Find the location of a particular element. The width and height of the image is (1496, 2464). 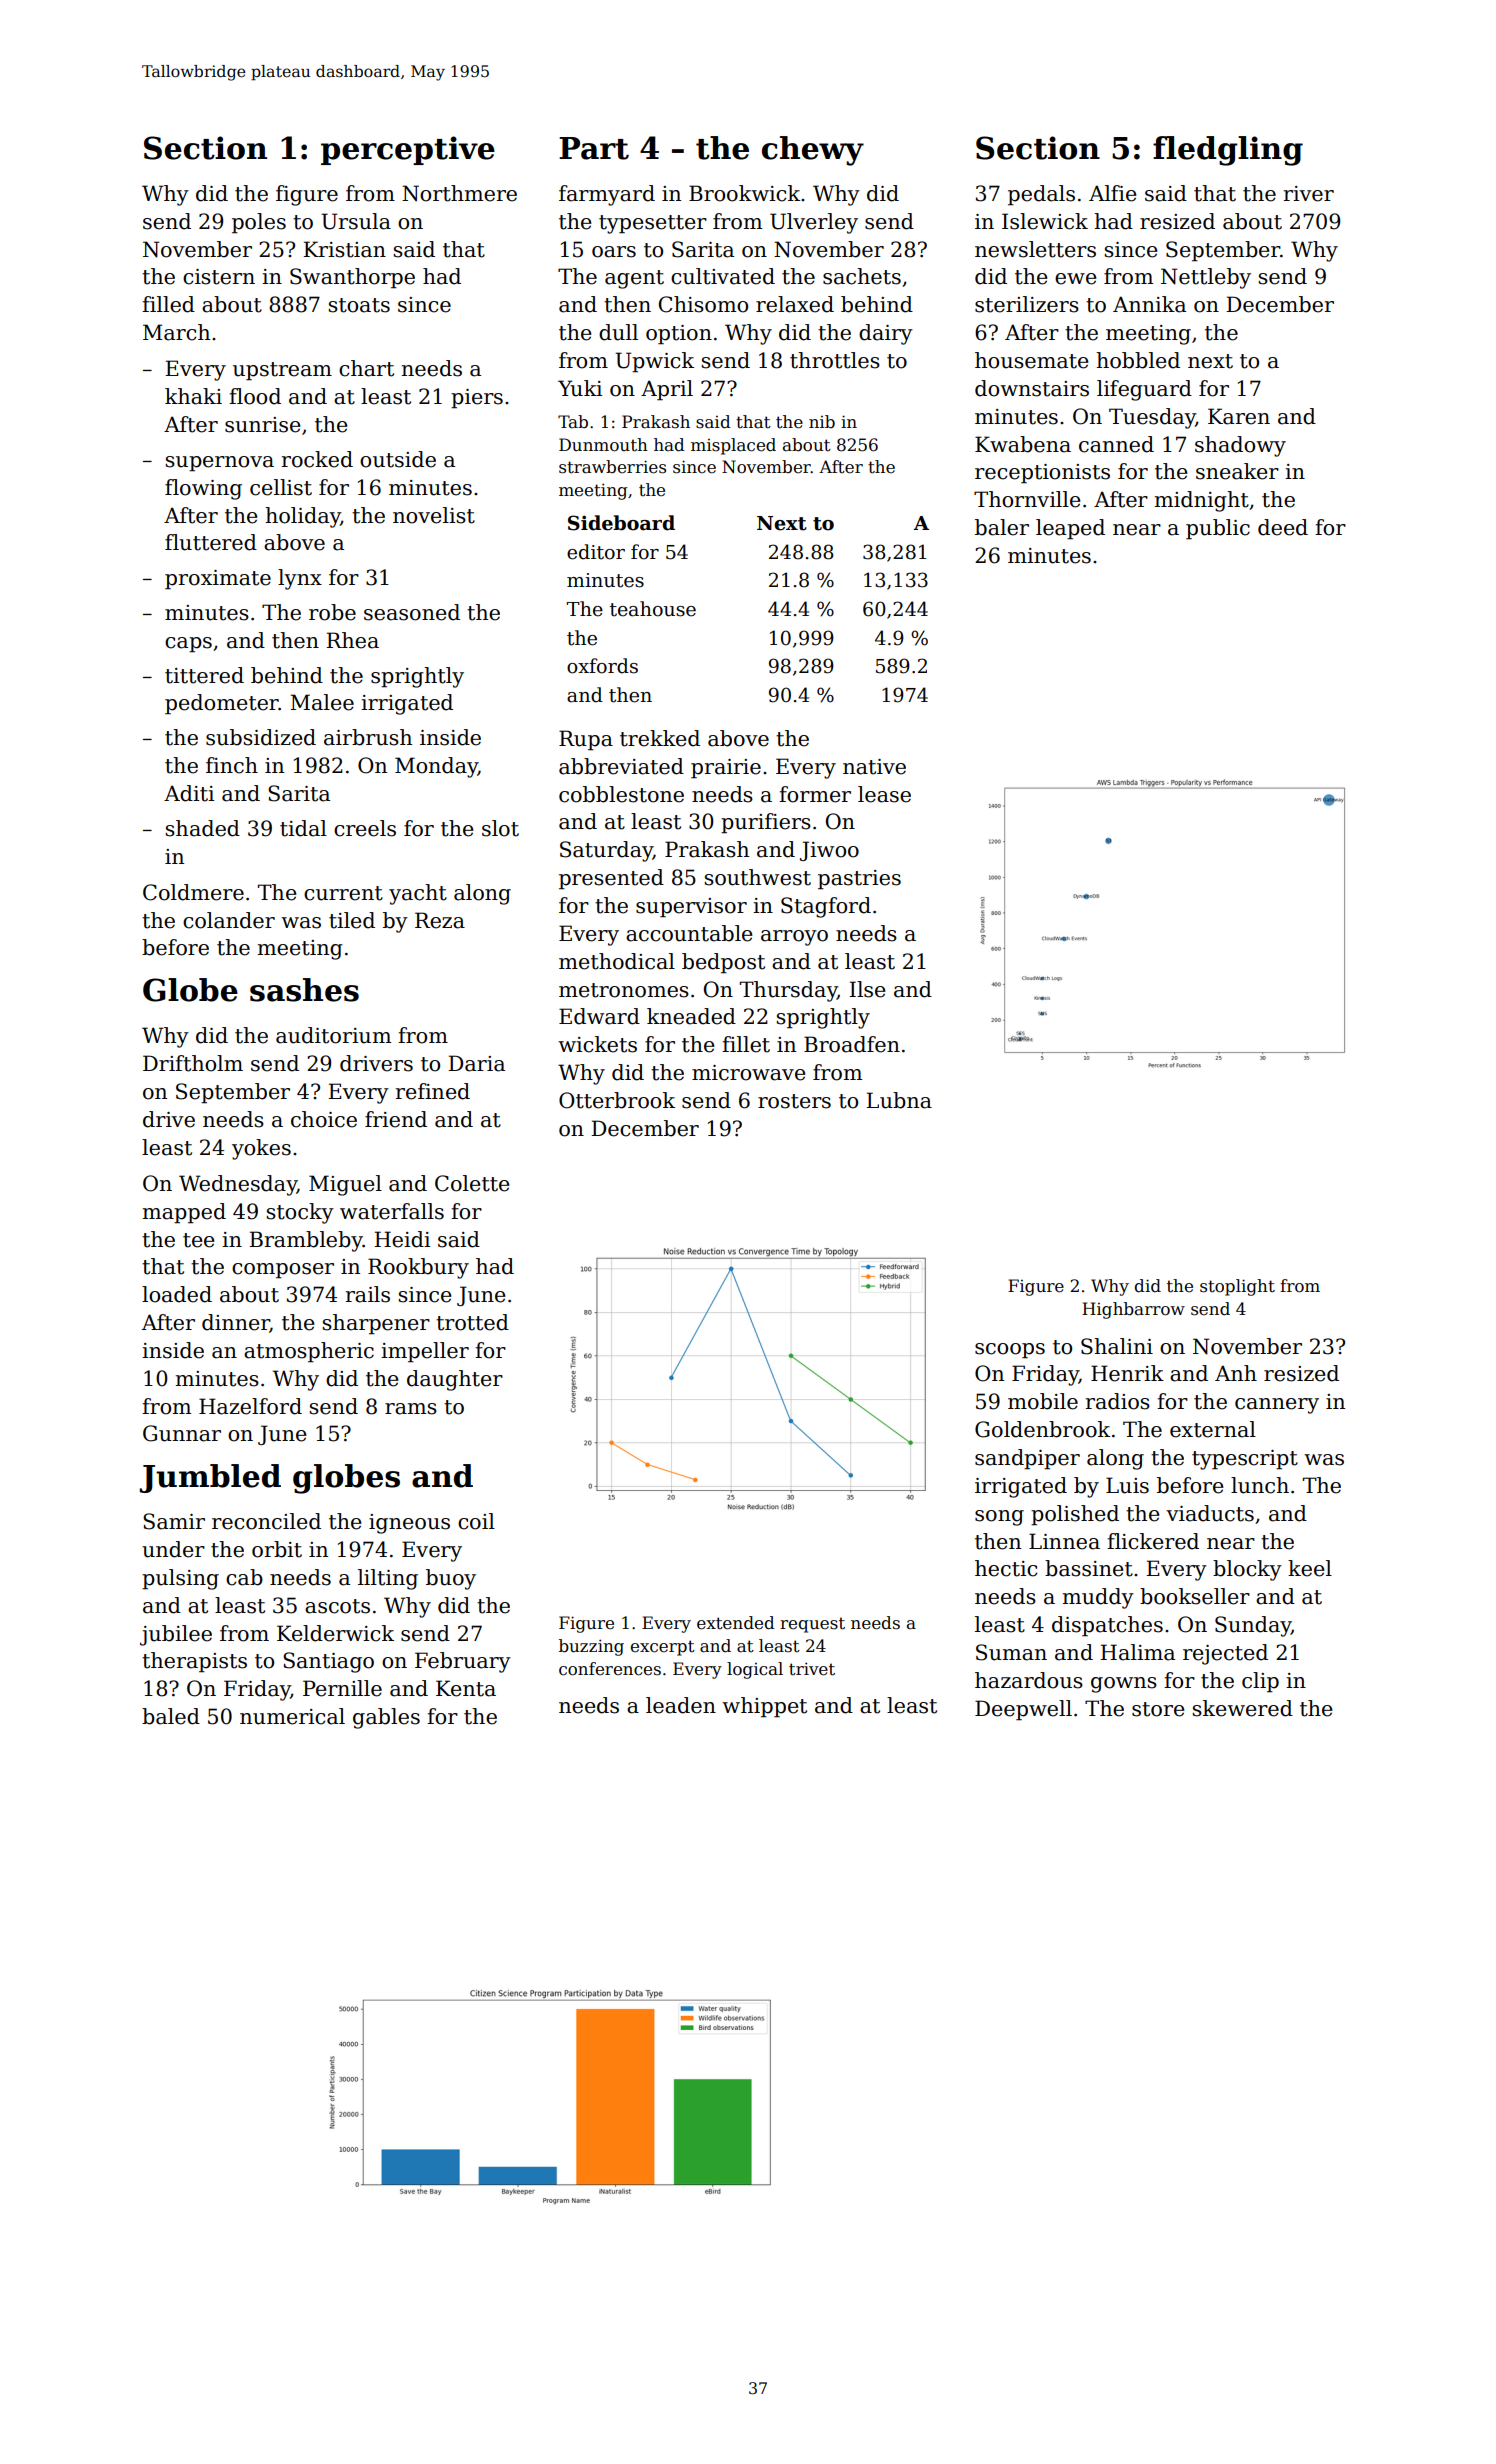

atmospheric is located at coordinates (309, 1352).
